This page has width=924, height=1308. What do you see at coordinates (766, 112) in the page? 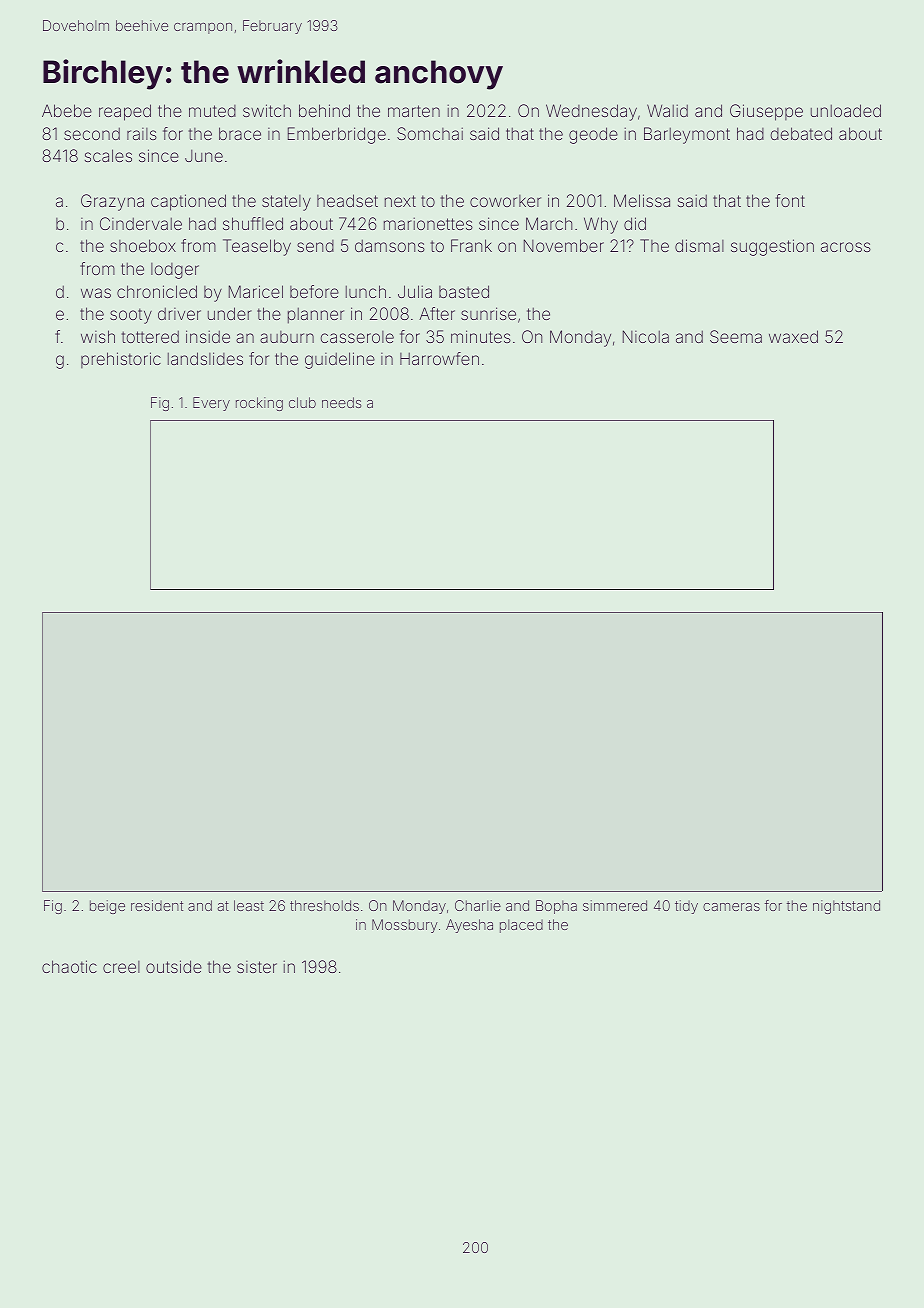
I see `Giuseppe` at bounding box center [766, 112].
